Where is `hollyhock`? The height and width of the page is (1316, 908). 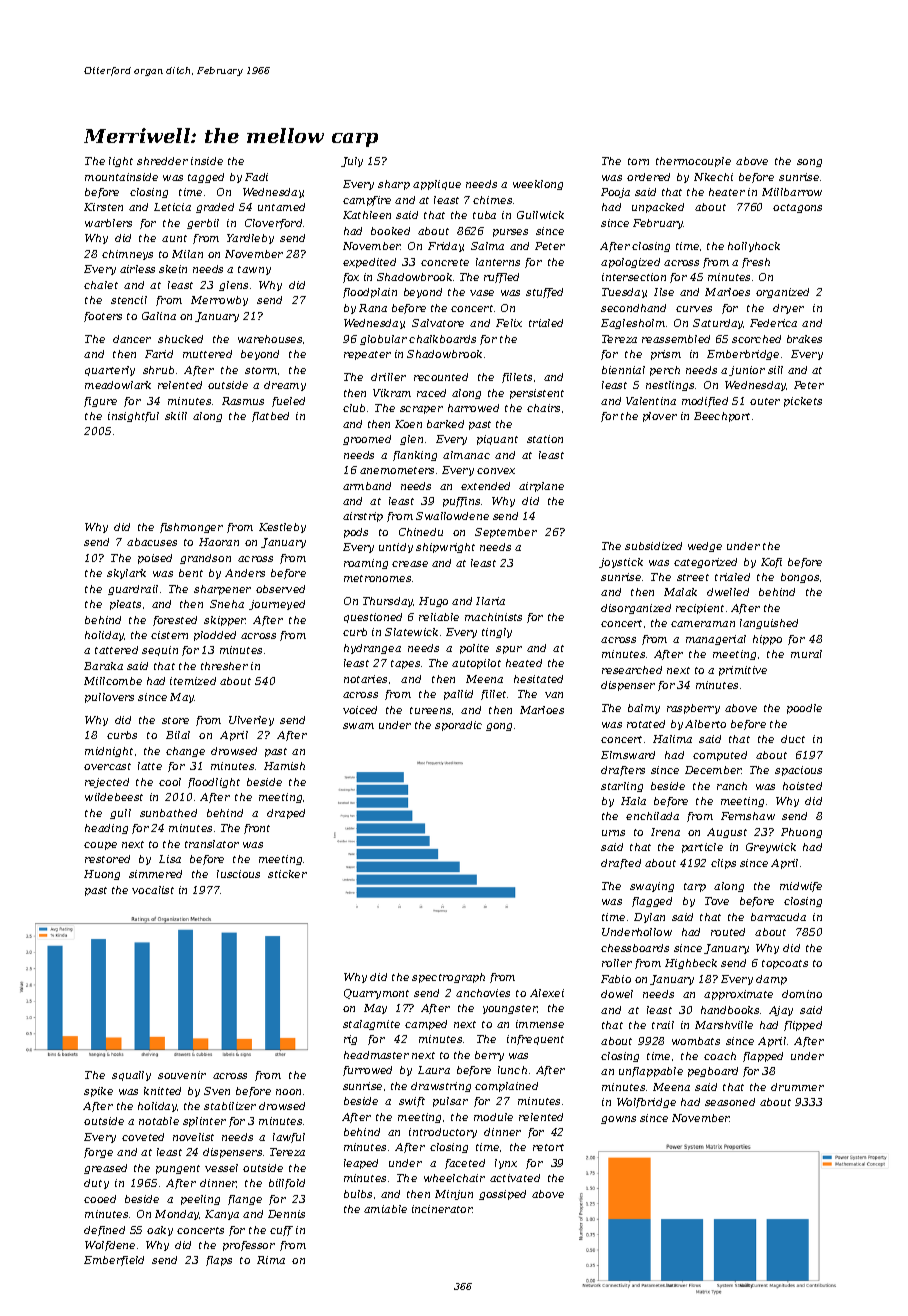 hollyhock is located at coordinates (754, 247).
